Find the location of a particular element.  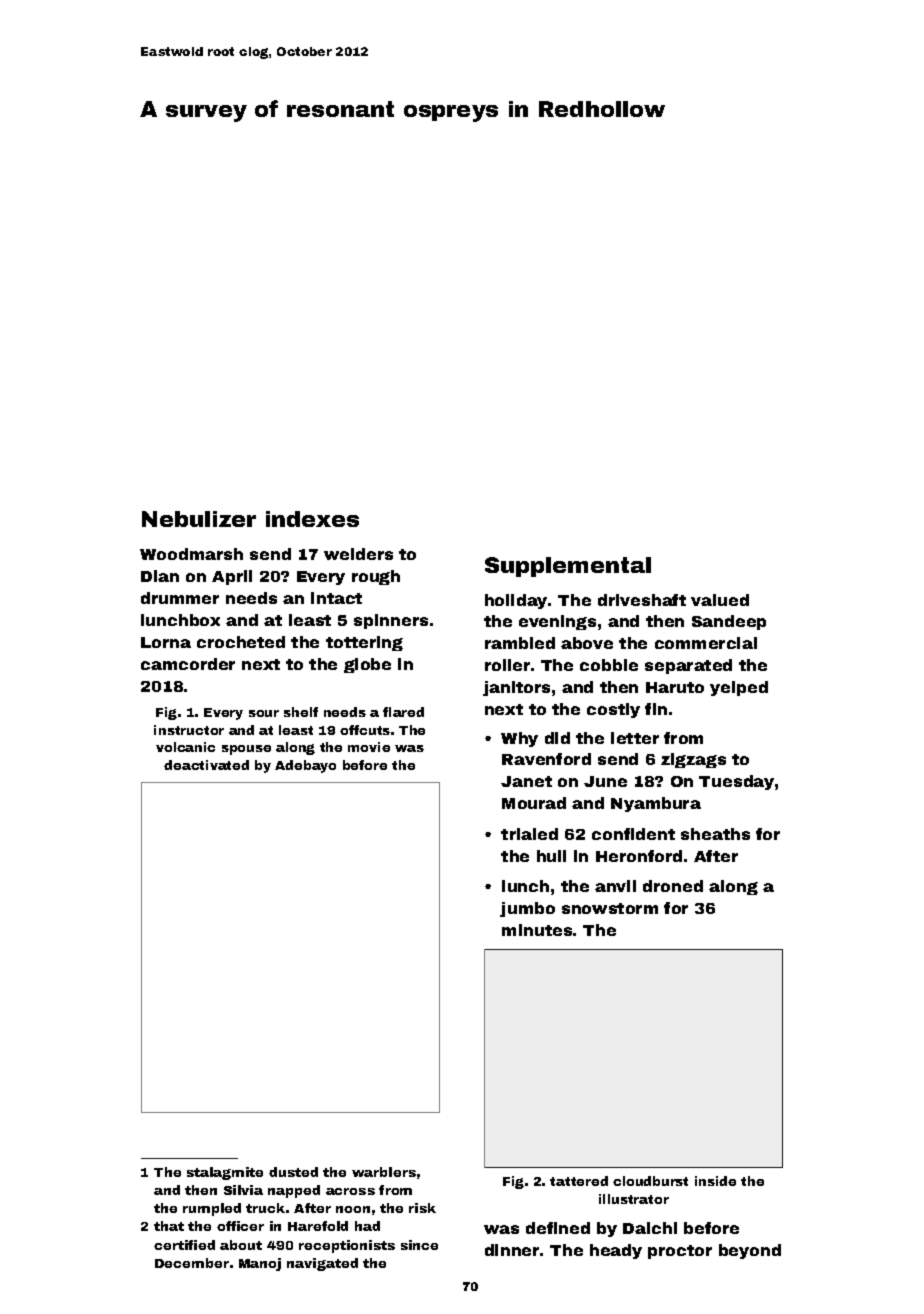

jumbo is located at coordinates (527, 909).
